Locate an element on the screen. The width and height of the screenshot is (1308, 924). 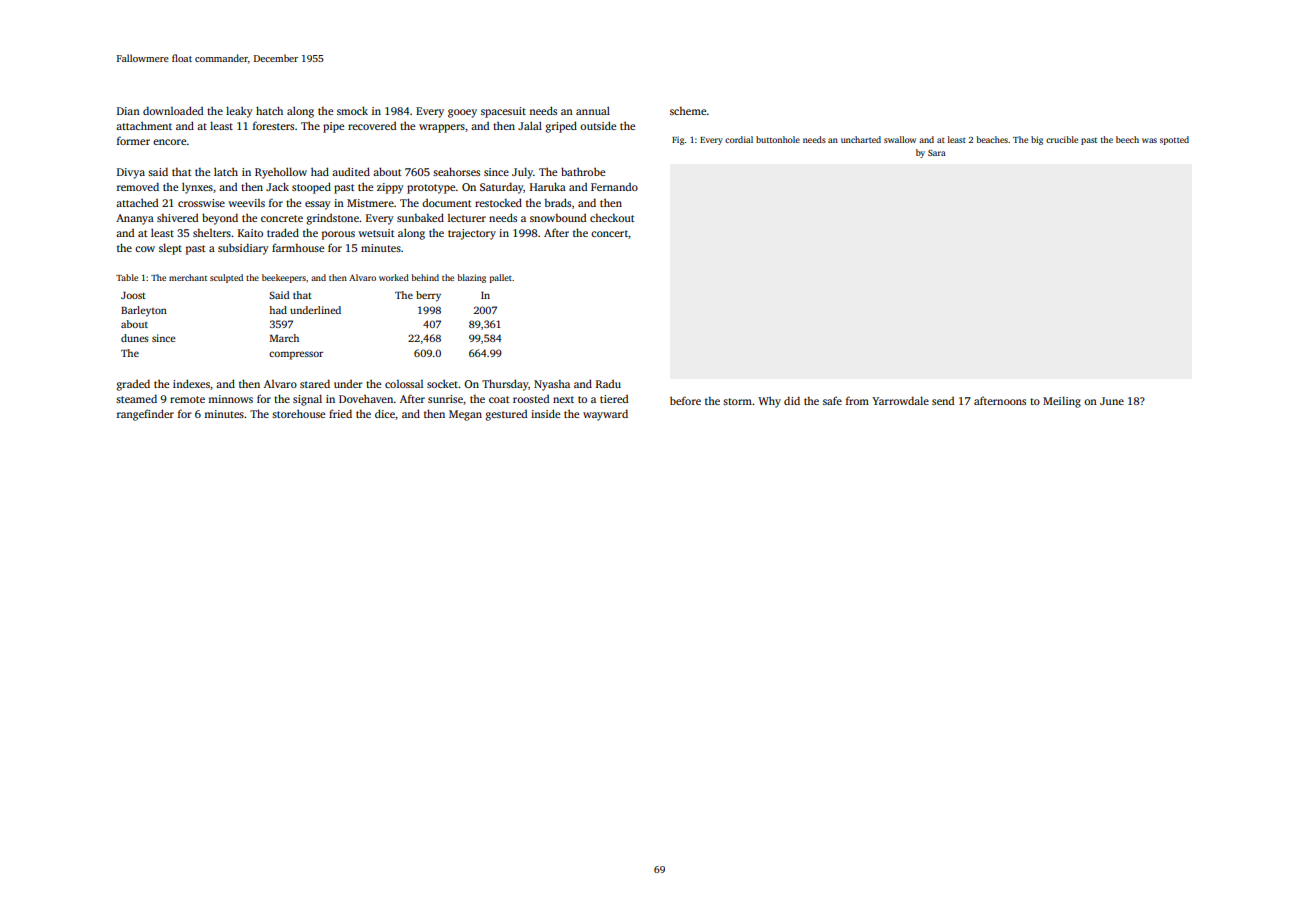
hatch is located at coordinates (269, 110).
